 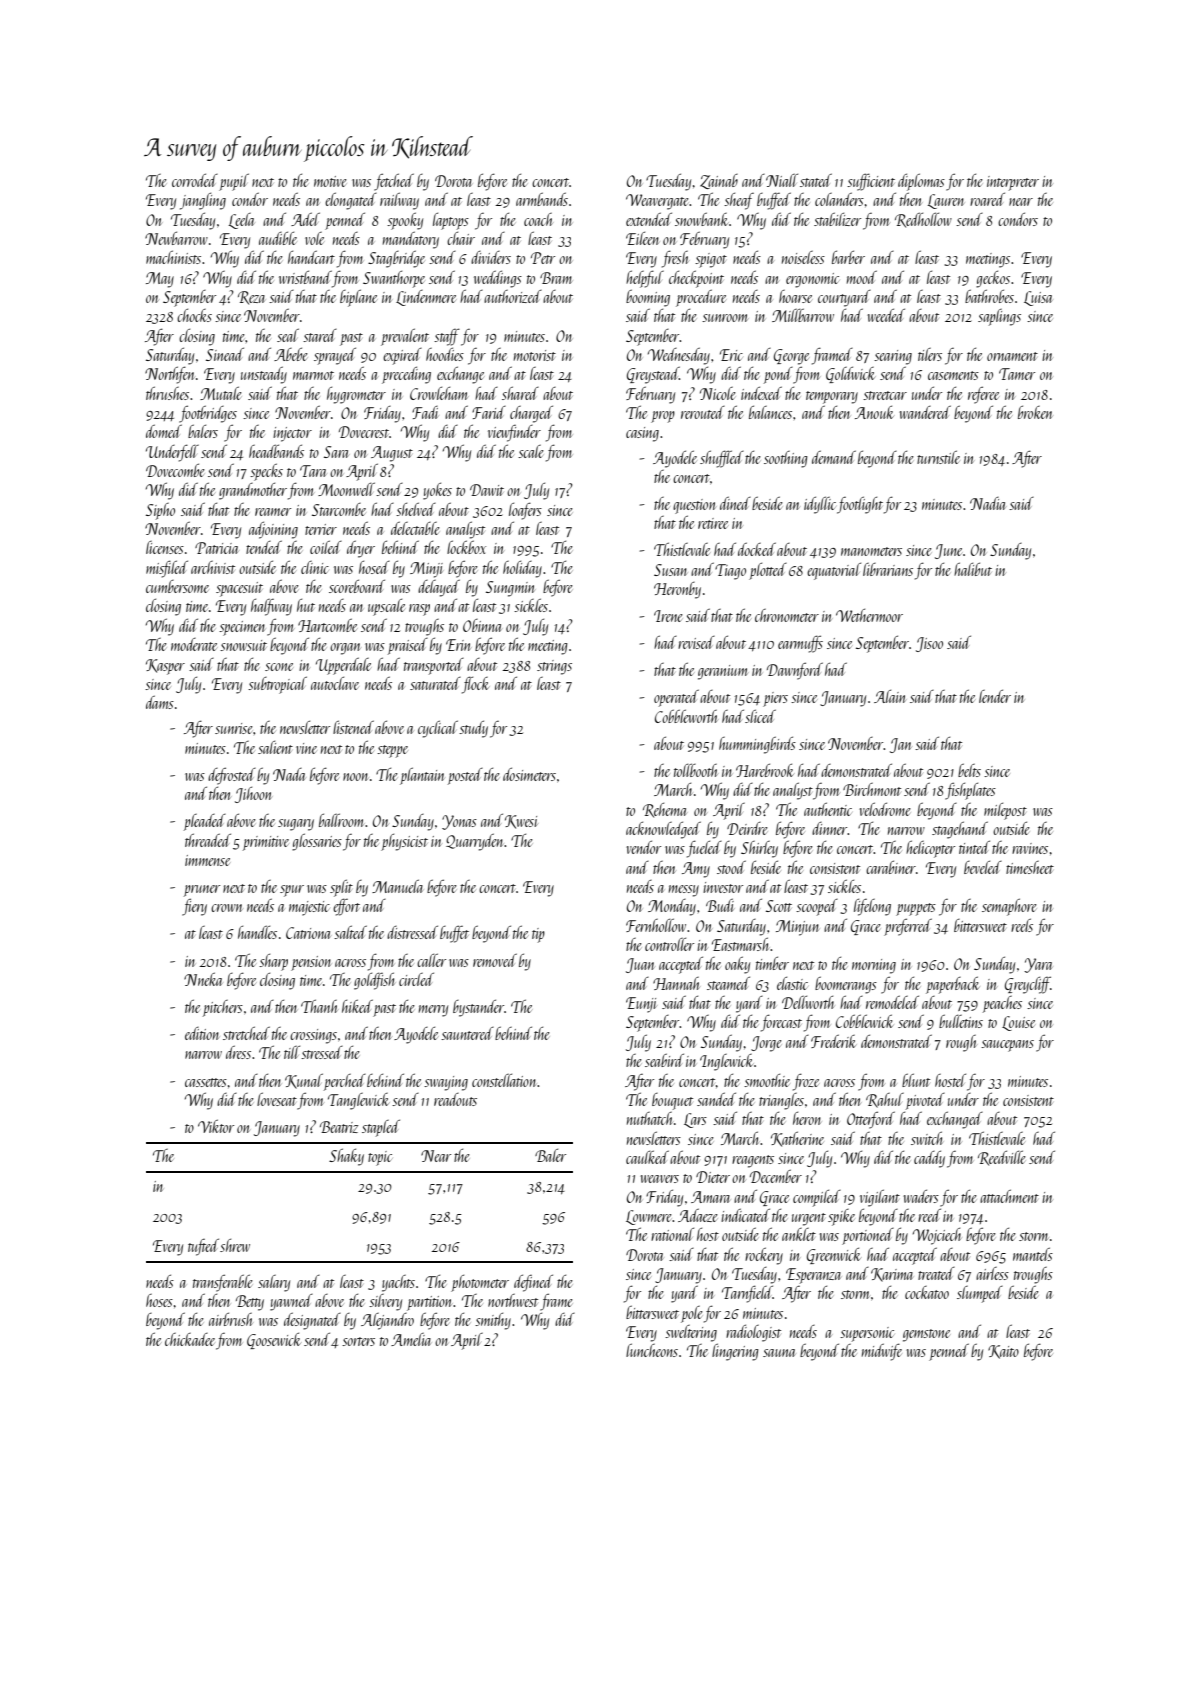 I want to click on Dellworth, so click(x=808, y=1002).
